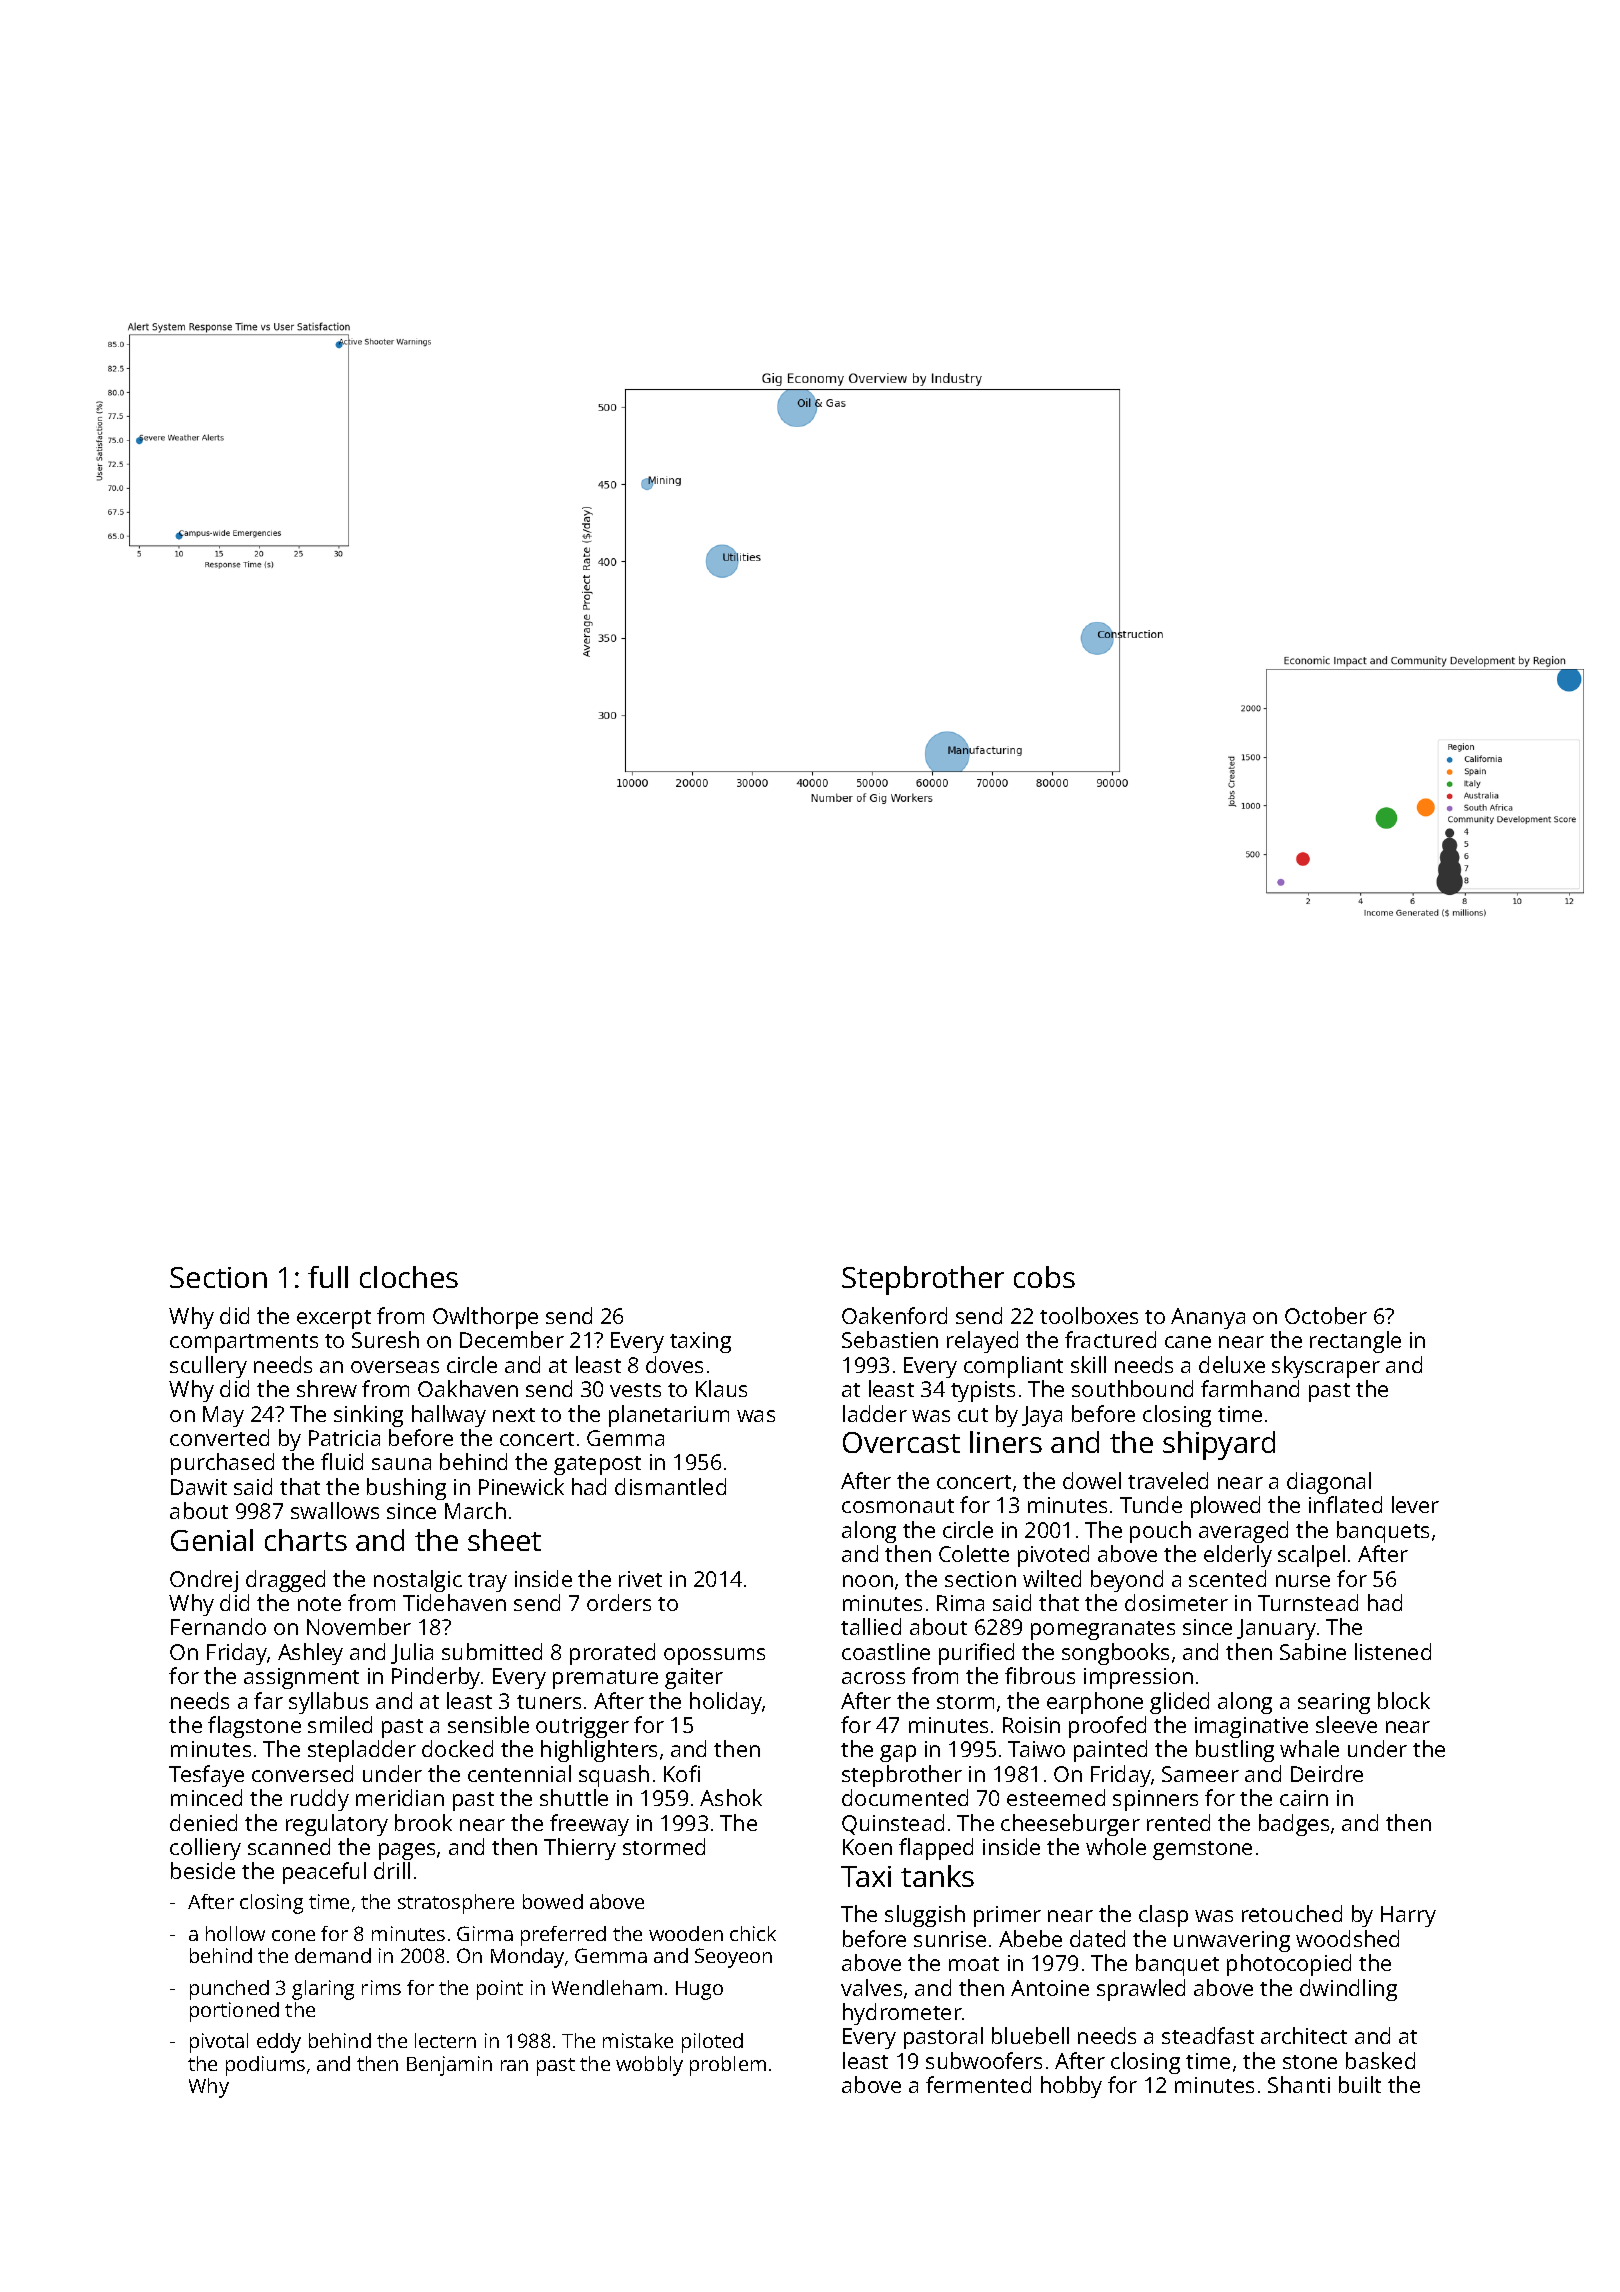 This screenshot has width=1620, height=2292. Describe the element at coordinates (1208, 1318) in the screenshot. I see `Ananya` at that location.
